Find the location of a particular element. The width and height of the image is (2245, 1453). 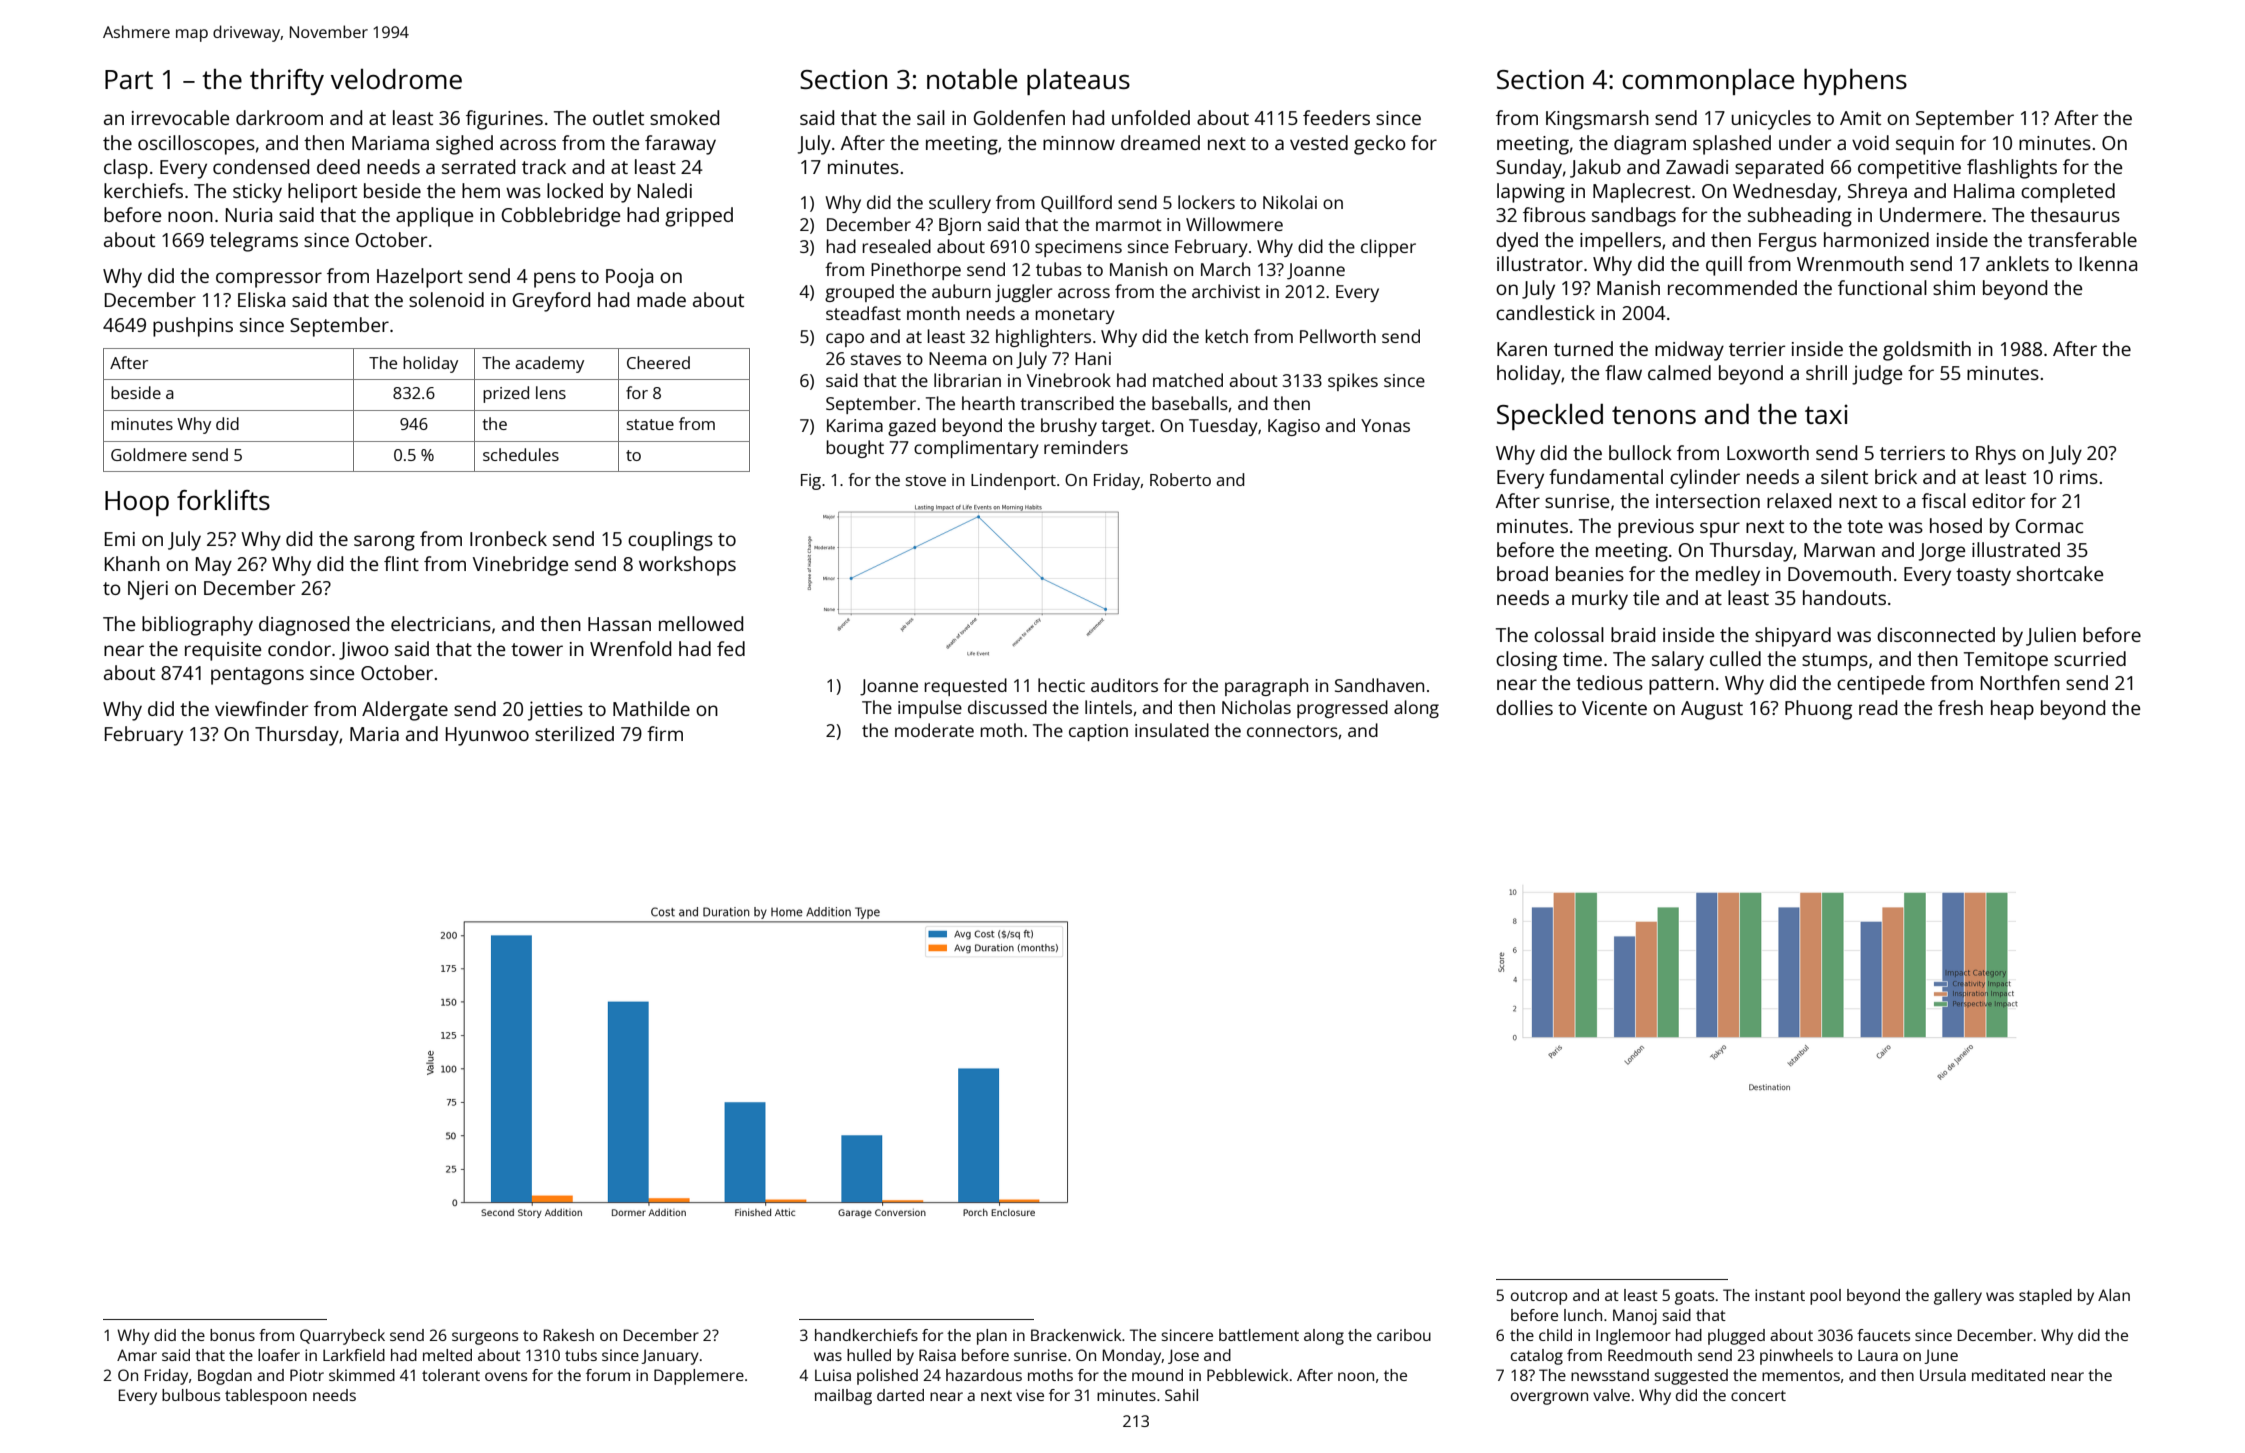

velodrome is located at coordinates (396, 79).
